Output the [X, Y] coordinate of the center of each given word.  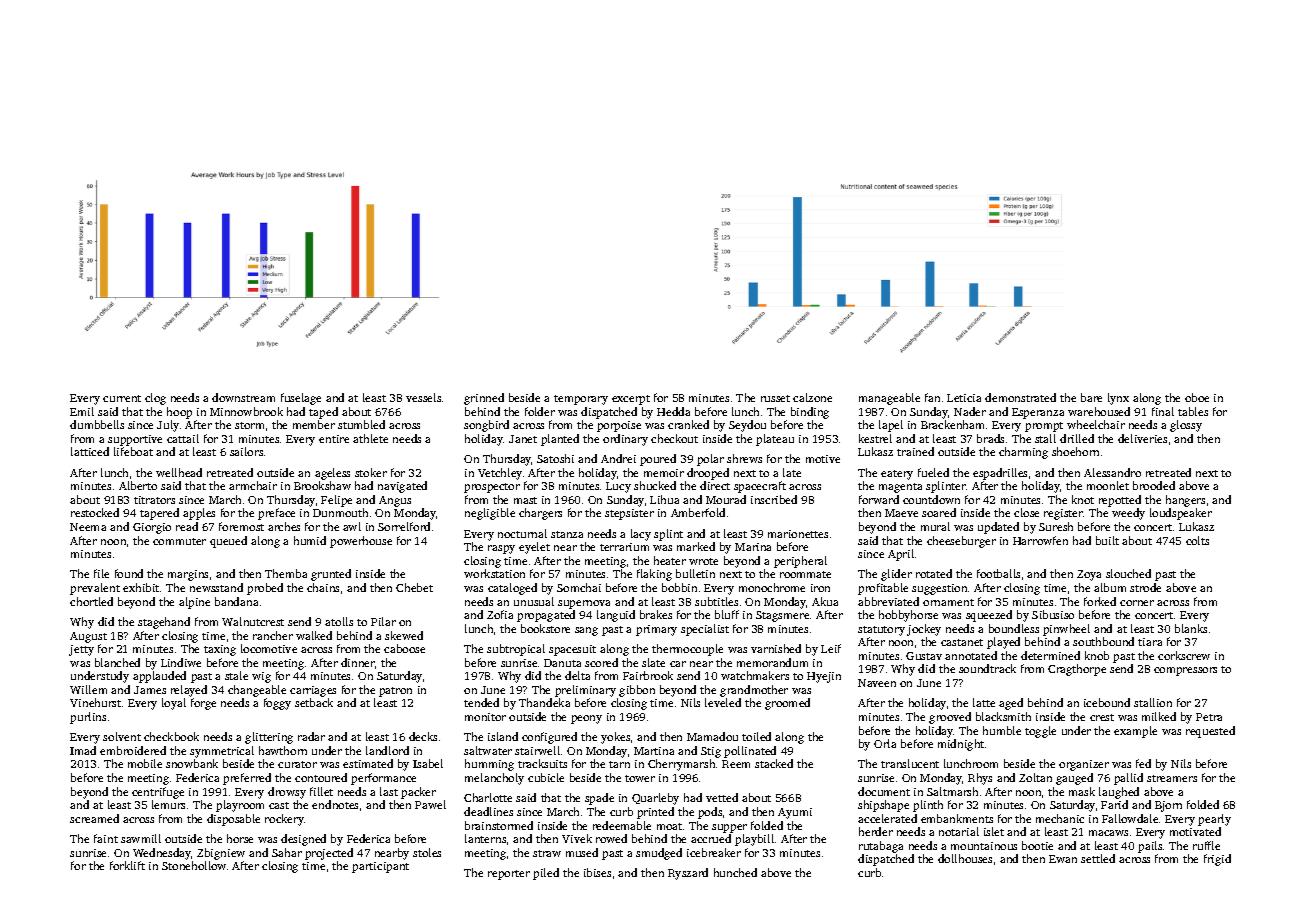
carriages [313, 691]
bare [1091, 397]
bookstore [545, 628]
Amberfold [698, 512]
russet [775, 398]
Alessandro [1112, 472]
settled [1098, 858]
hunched [735, 872]
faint [106, 838]
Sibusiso [1053, 614]
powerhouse [361, 542]
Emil [82, 411]
